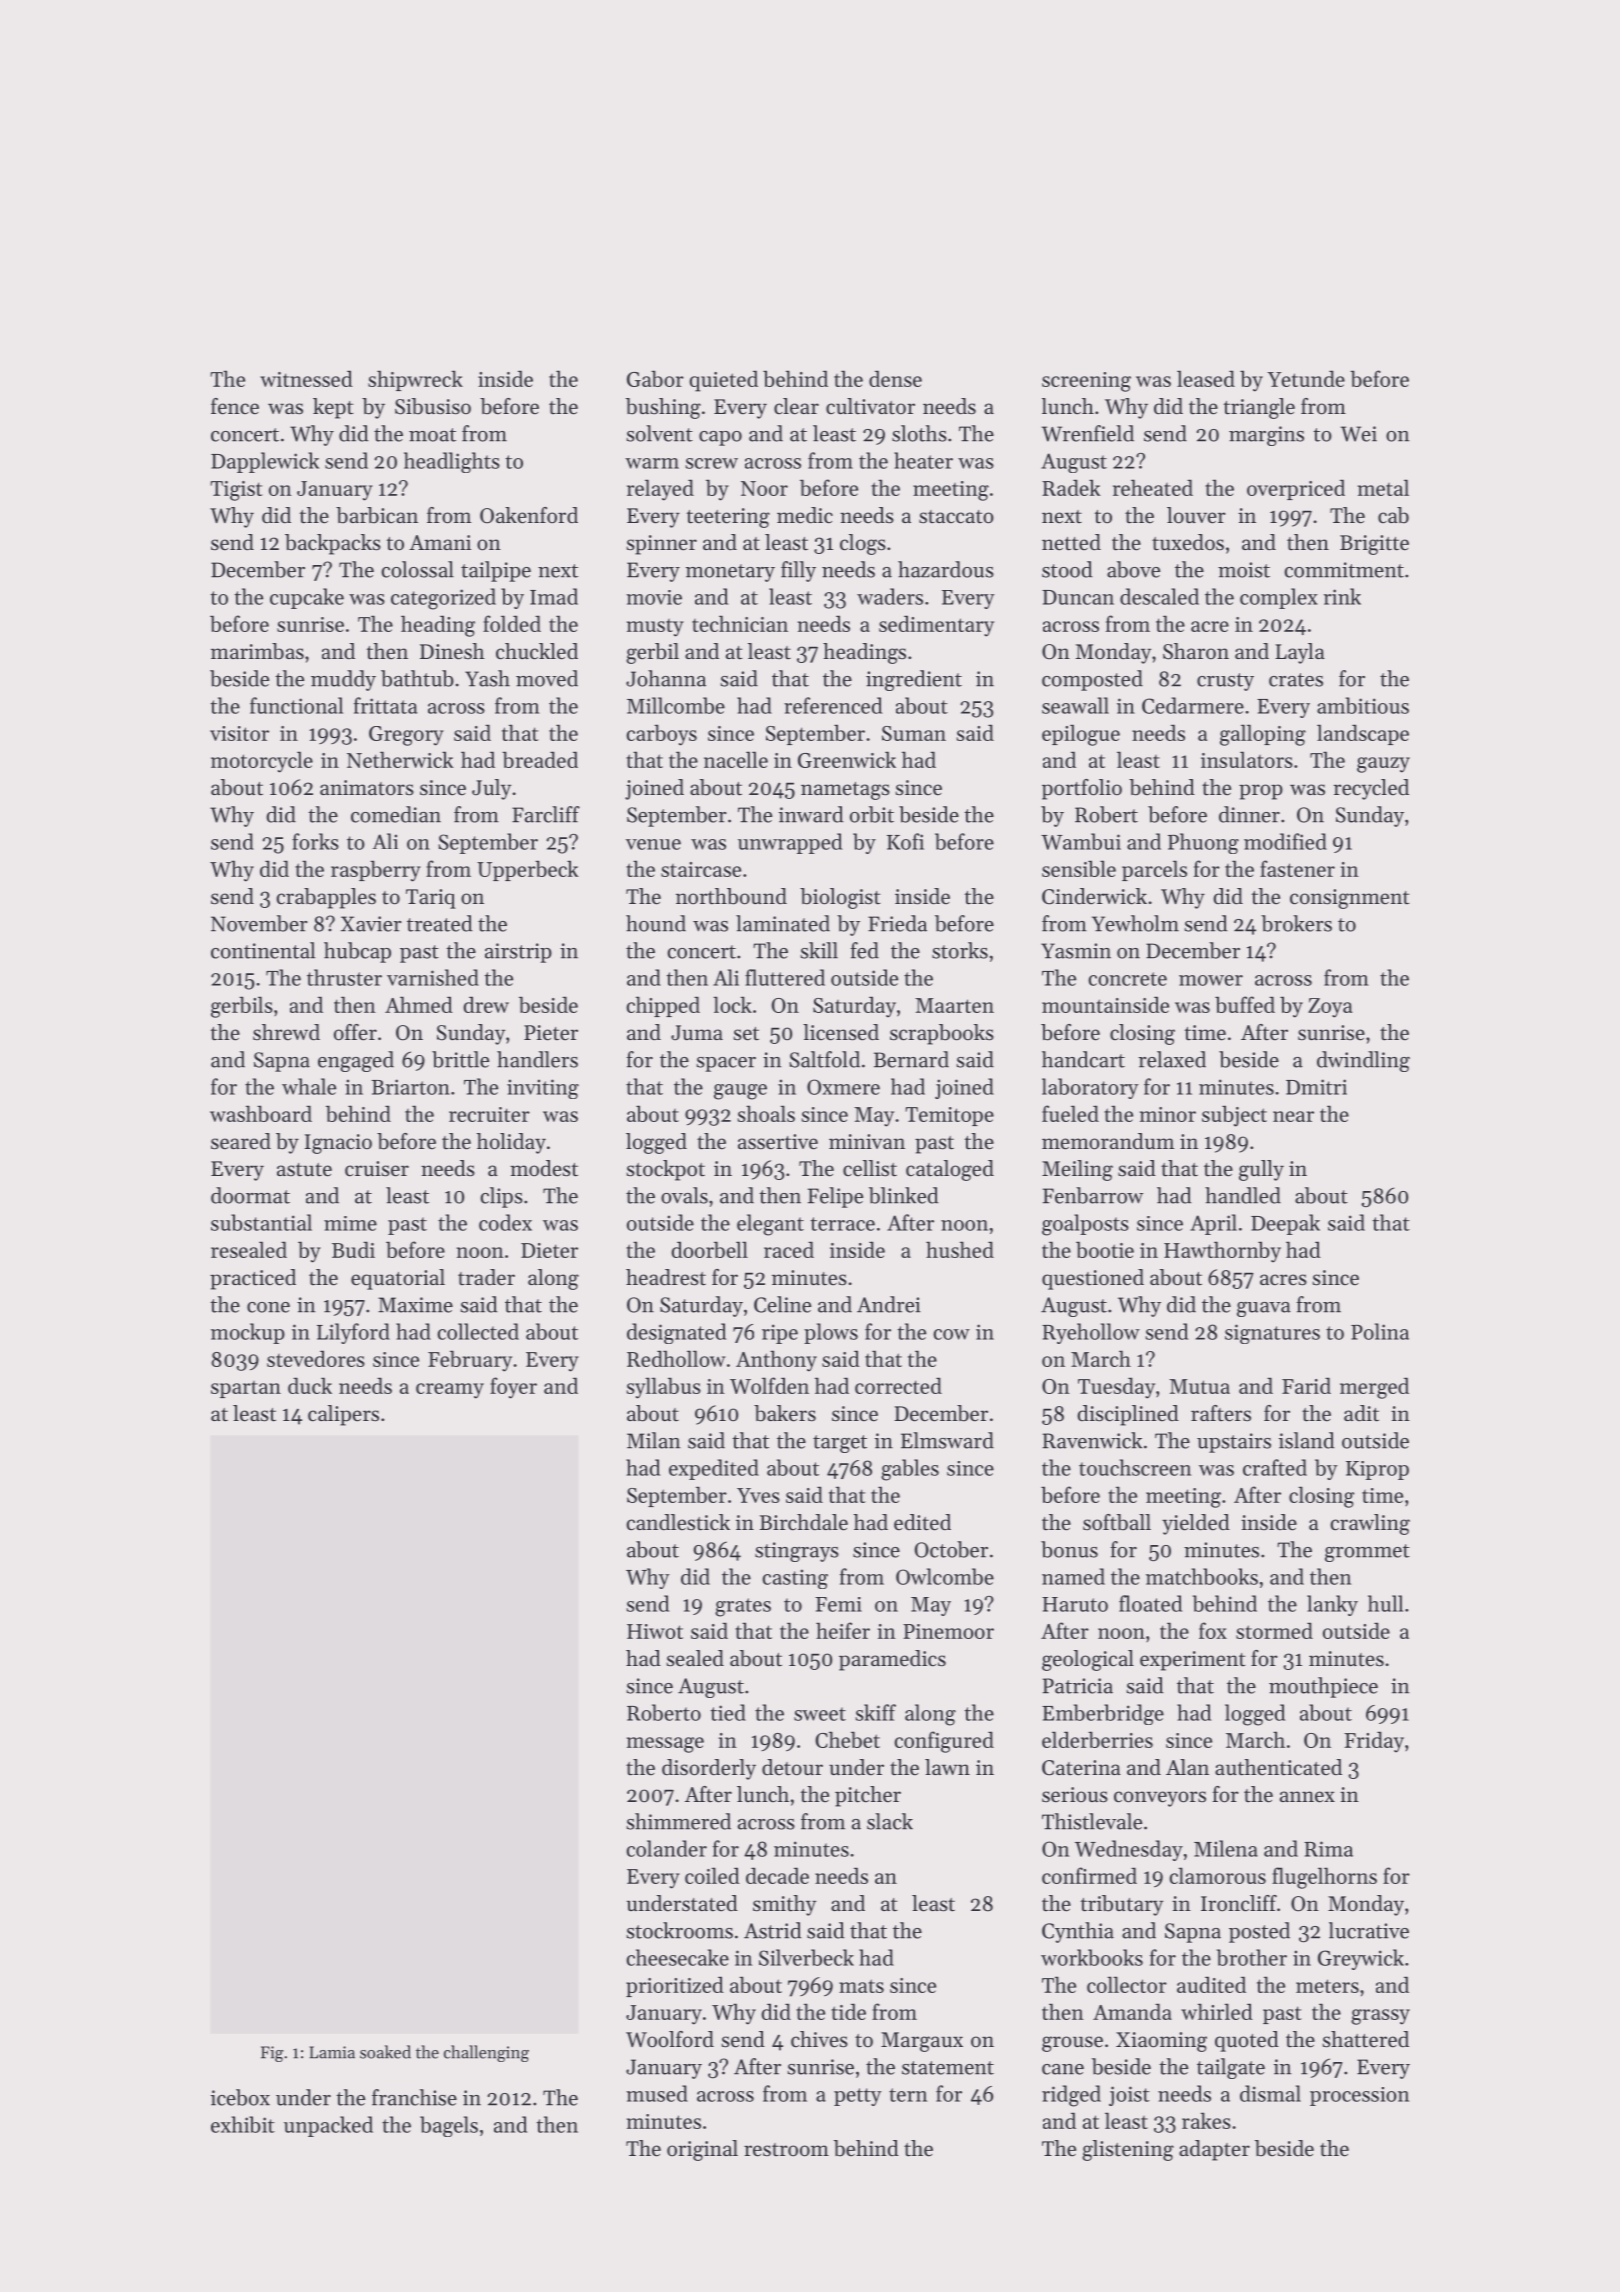 The image size is (1620, 2292). What do you see at coordinates (310, 1385) in the screenshot?
I see `duck` at bounding box center [310, 1385].
